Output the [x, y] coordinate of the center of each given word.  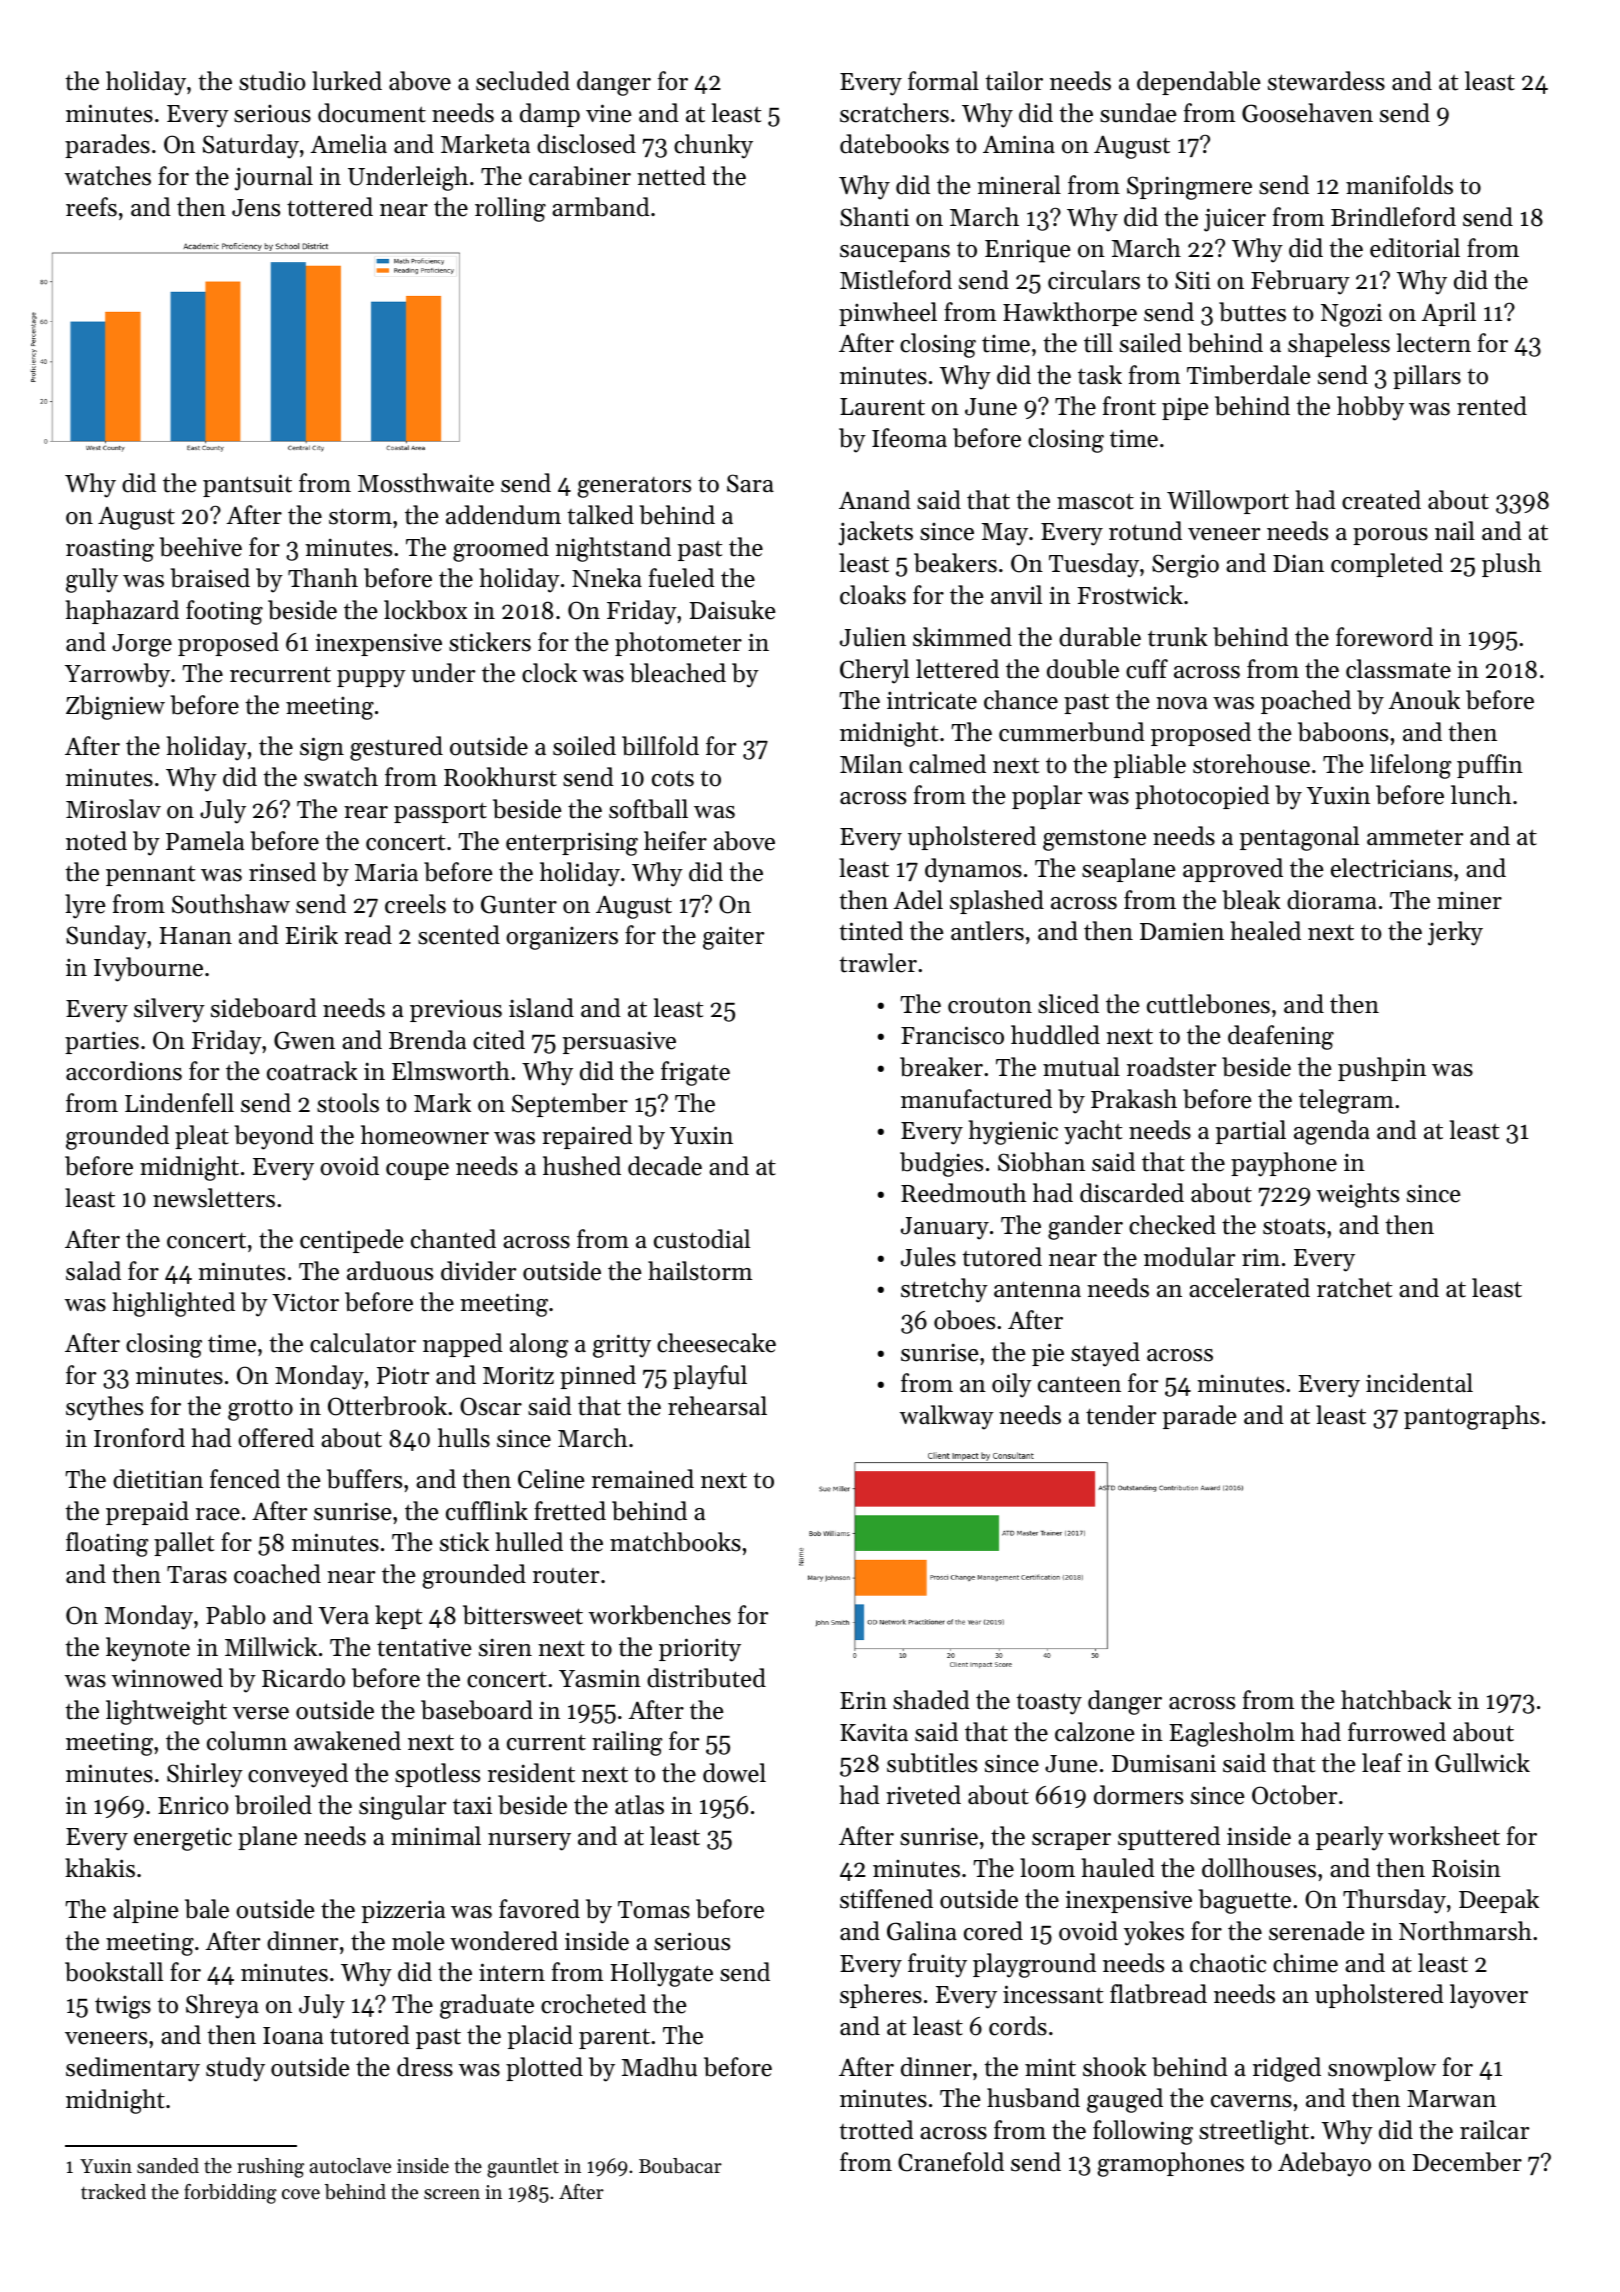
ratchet [1354, 1288]
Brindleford [1393, 217]
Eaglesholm [1232, 1734]
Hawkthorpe [1070, 314]
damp [550, 115]
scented [459, 935]
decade [665, 1166]
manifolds [1399, 185]
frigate [695, 1073]
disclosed [586, 144]
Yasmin [600, 1678]
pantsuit [247, 485]
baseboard [477, 1710]
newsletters [214, 1198]
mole [418, 1941]
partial [1251, 1132]
